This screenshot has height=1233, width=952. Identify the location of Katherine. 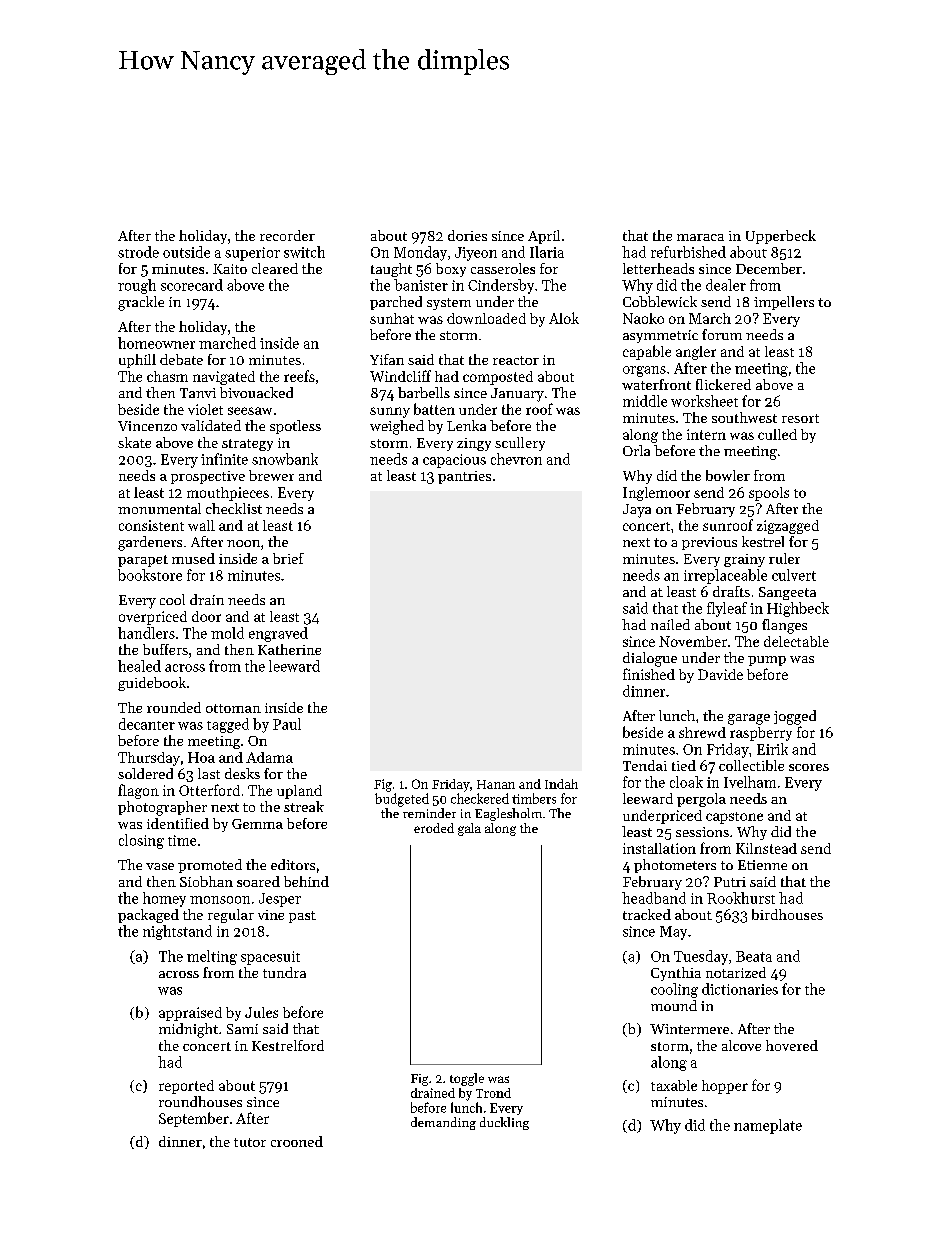
(289, 649).
